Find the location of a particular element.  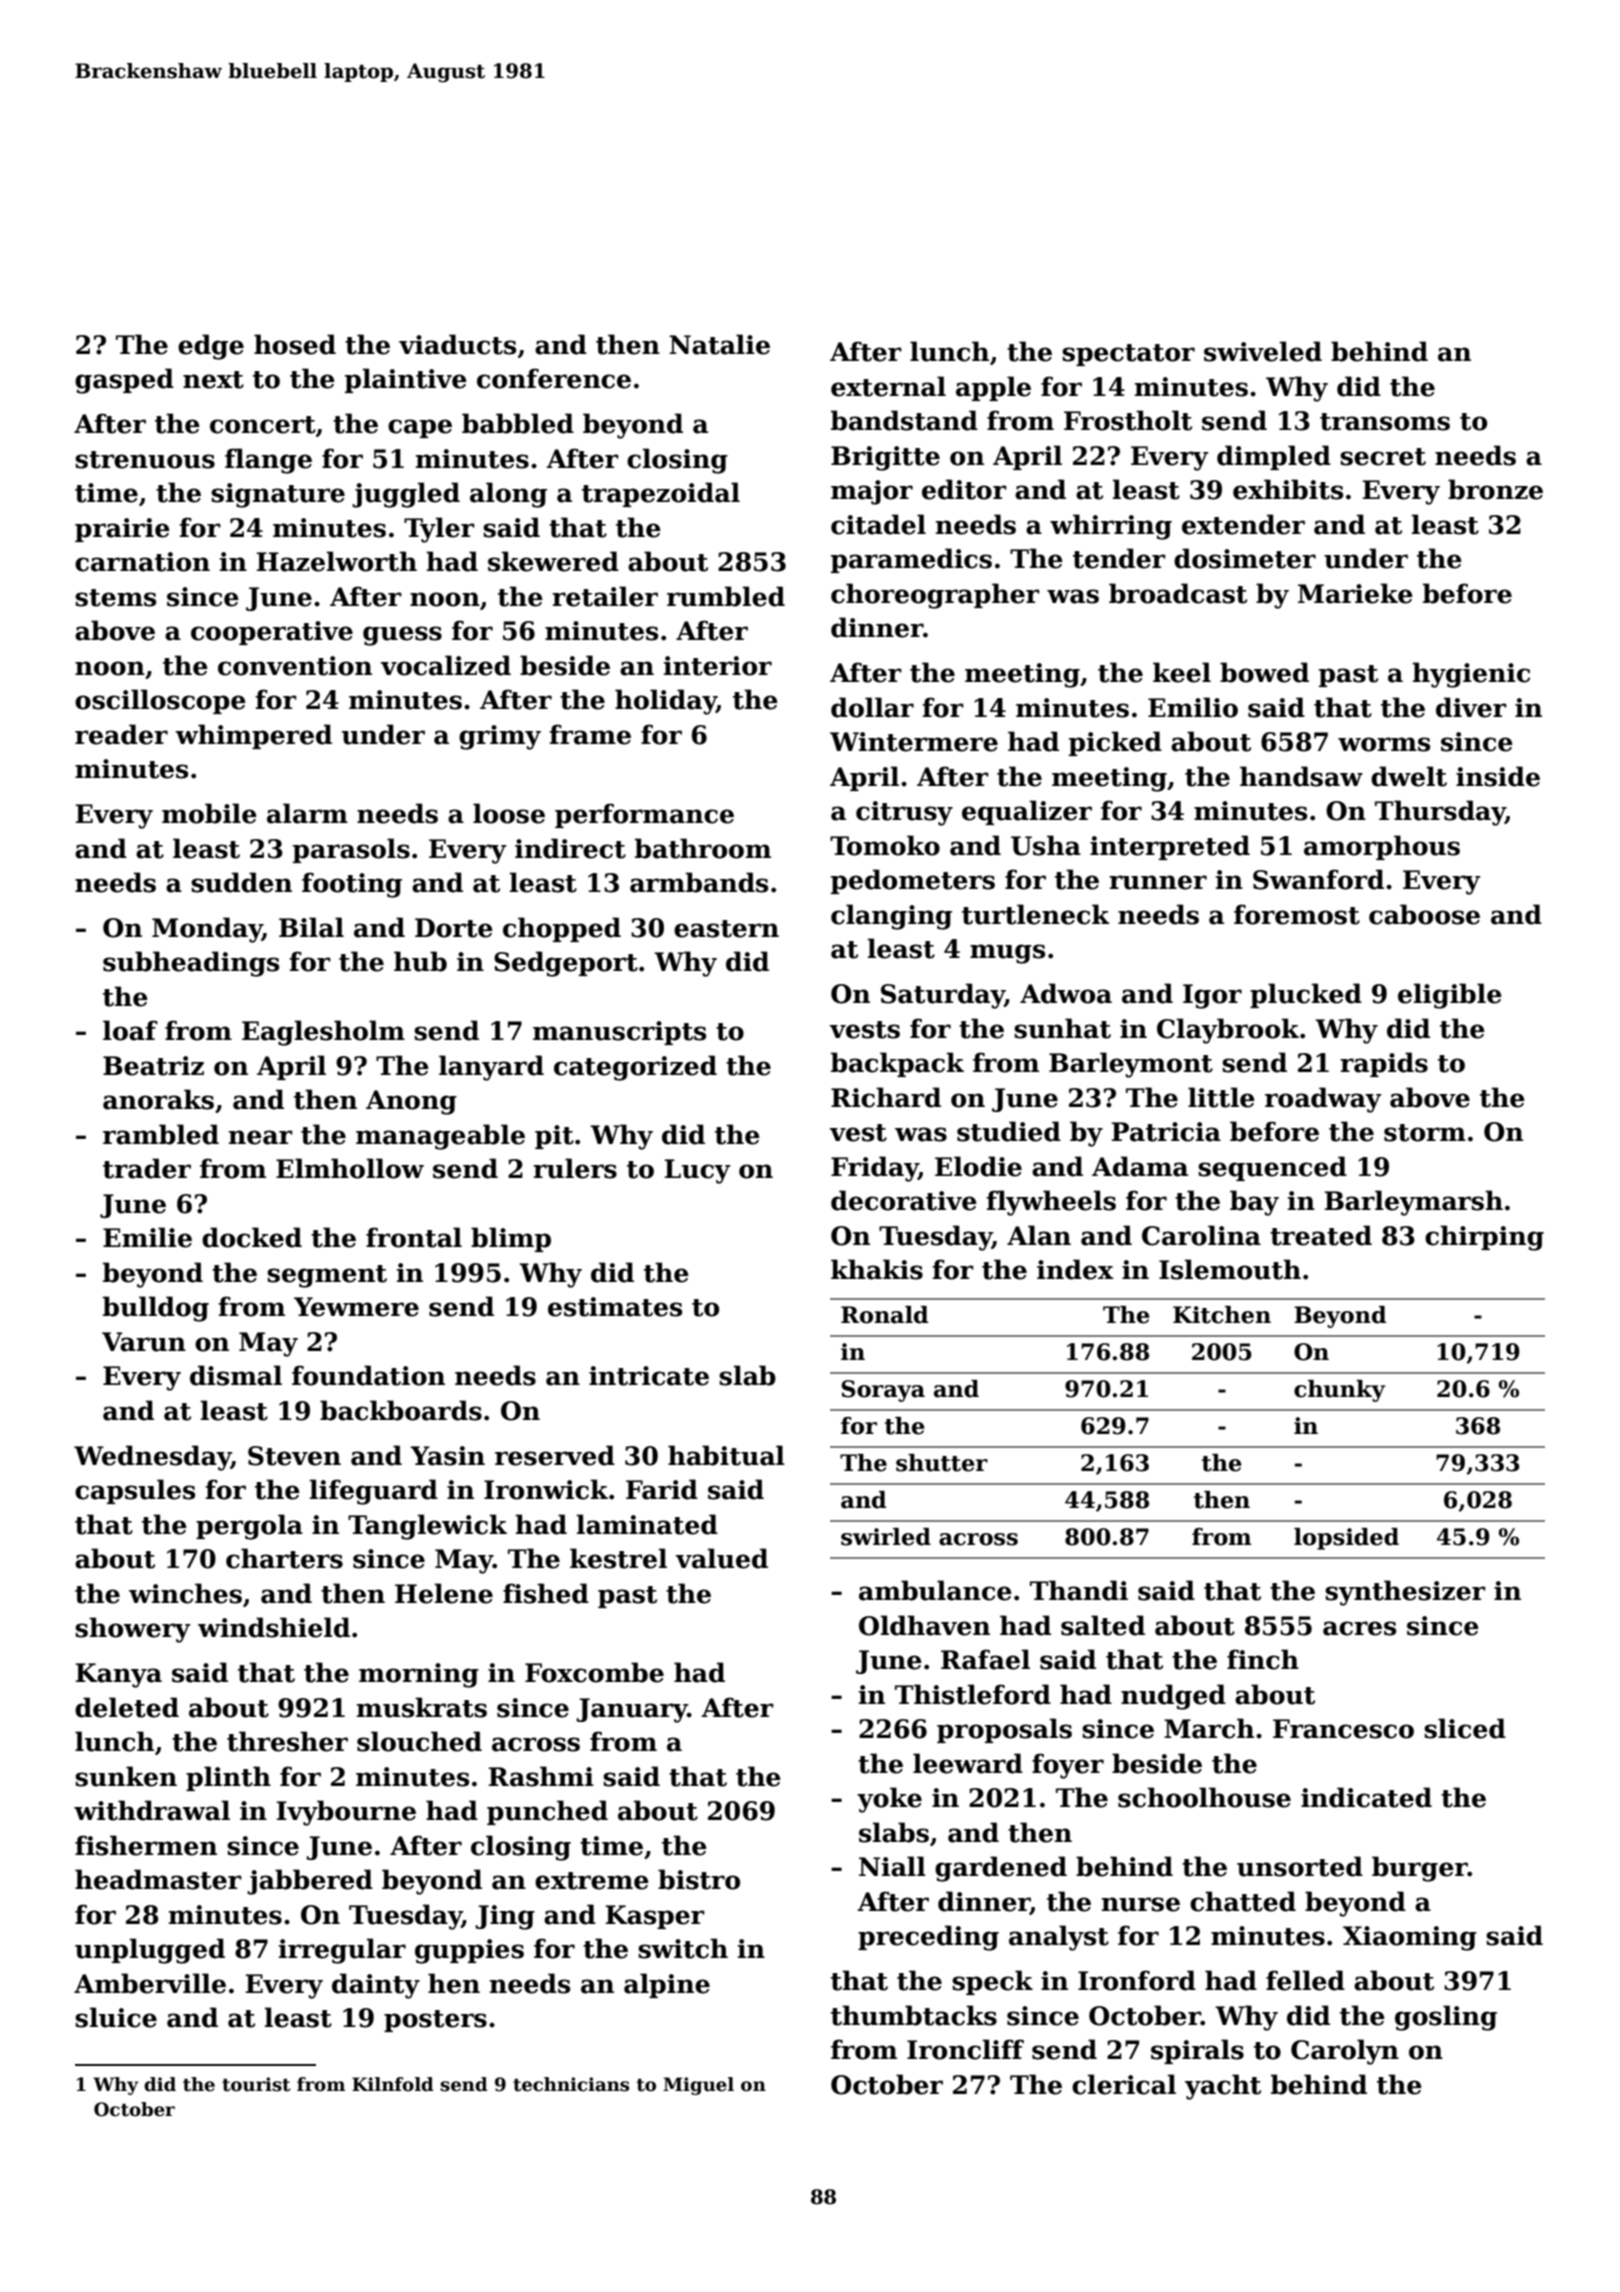

bistro is located at coordinates (699, 1879).
